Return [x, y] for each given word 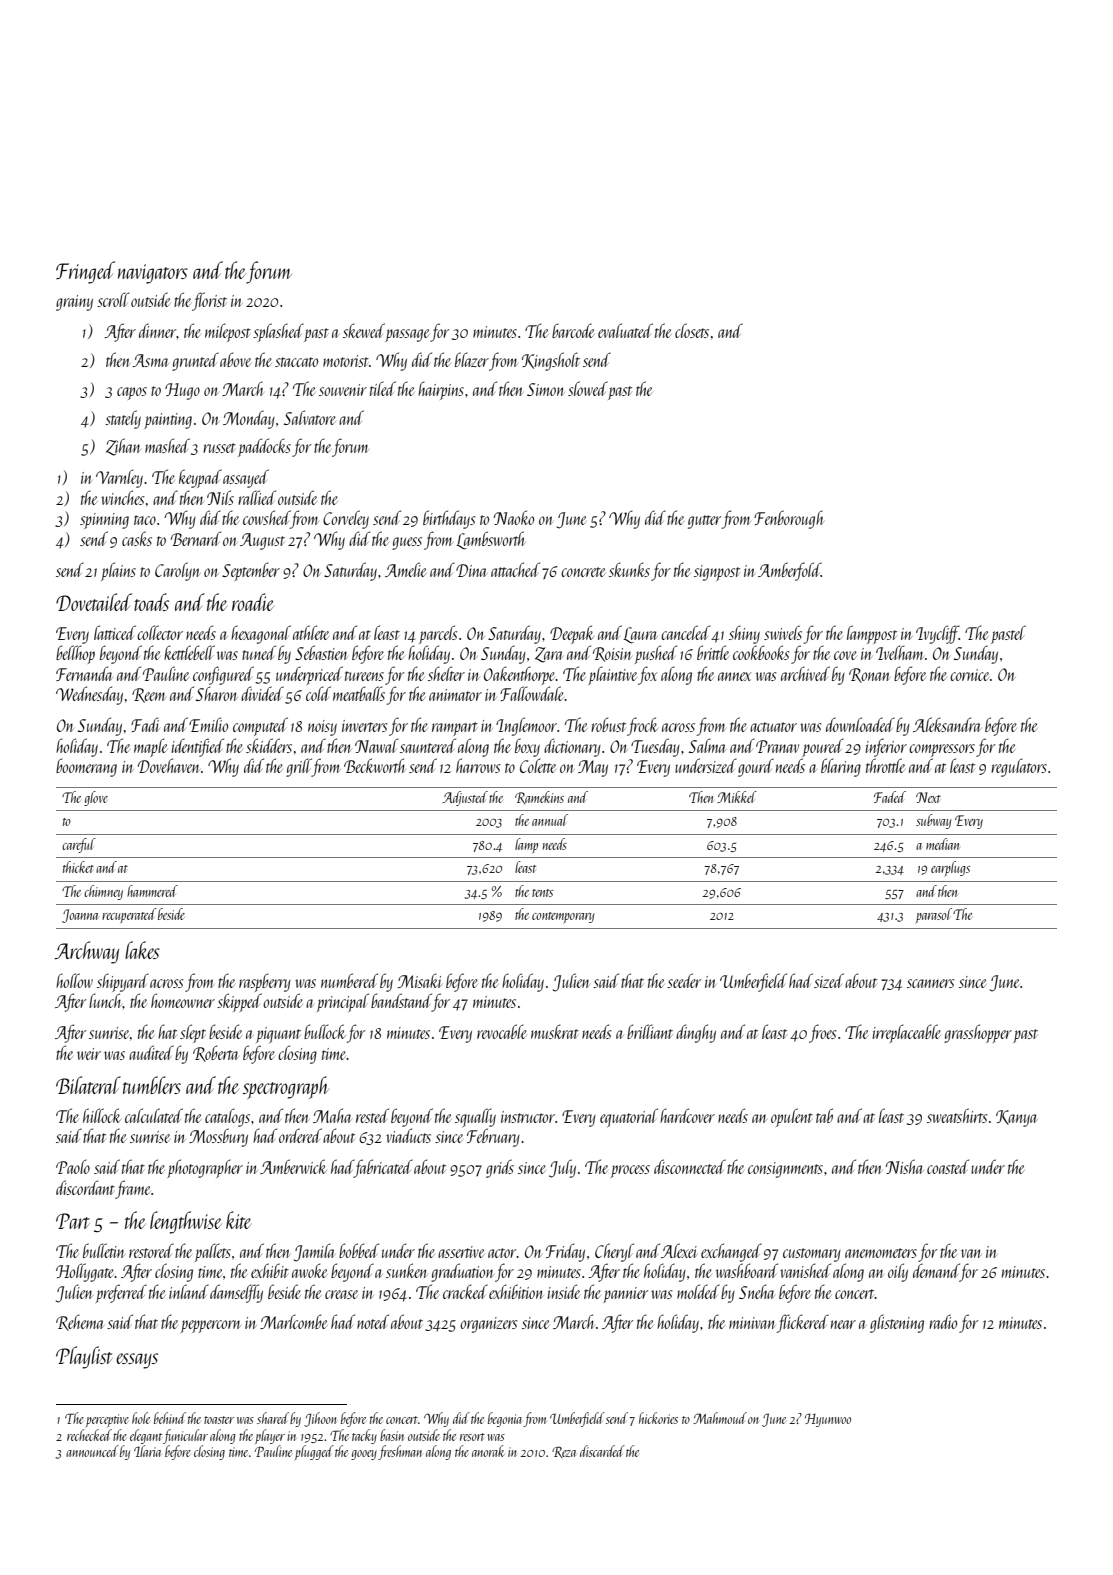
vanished [805, 1270]
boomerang [86, 767]
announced [92, 1451]
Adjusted [465, 798]
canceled [685, 632]
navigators [153, 274]
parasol [934, 915]
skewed [364, 330]
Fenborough [789, 519]
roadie [253, 602]
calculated [154, 1115]
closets [692, 330]
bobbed [359, 1250]
